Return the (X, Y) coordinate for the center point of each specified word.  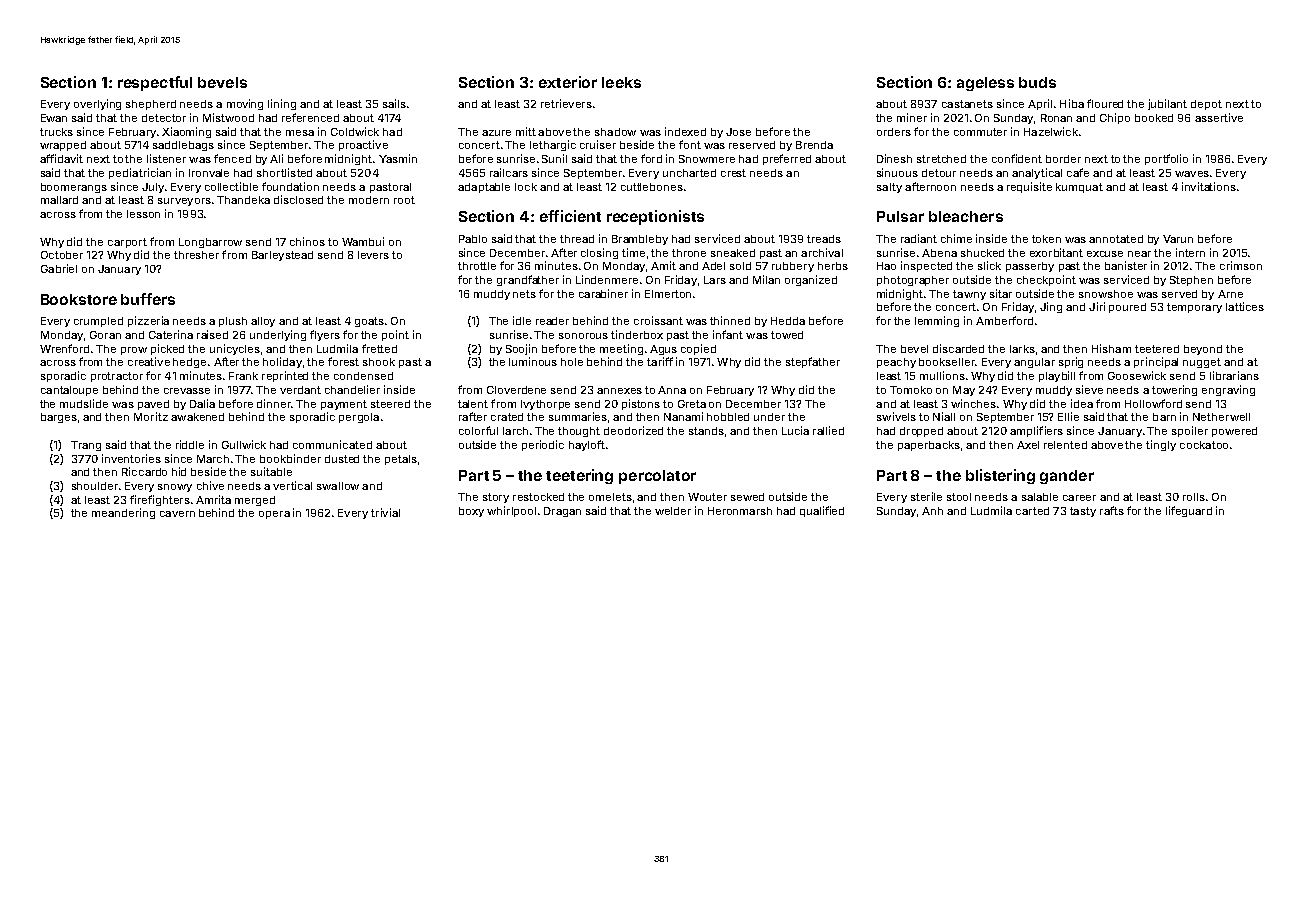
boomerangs (74, 188)
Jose (738, 132)
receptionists (655, 217)
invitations (1209, 186)
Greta (692, 404)
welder (673, 511)
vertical (292, 485)
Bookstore (79, 299)
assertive (1219, 117)
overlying (97, 104)
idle (522, 320)
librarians (1234, 375)
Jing (1051, 307)
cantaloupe (69, 391)
